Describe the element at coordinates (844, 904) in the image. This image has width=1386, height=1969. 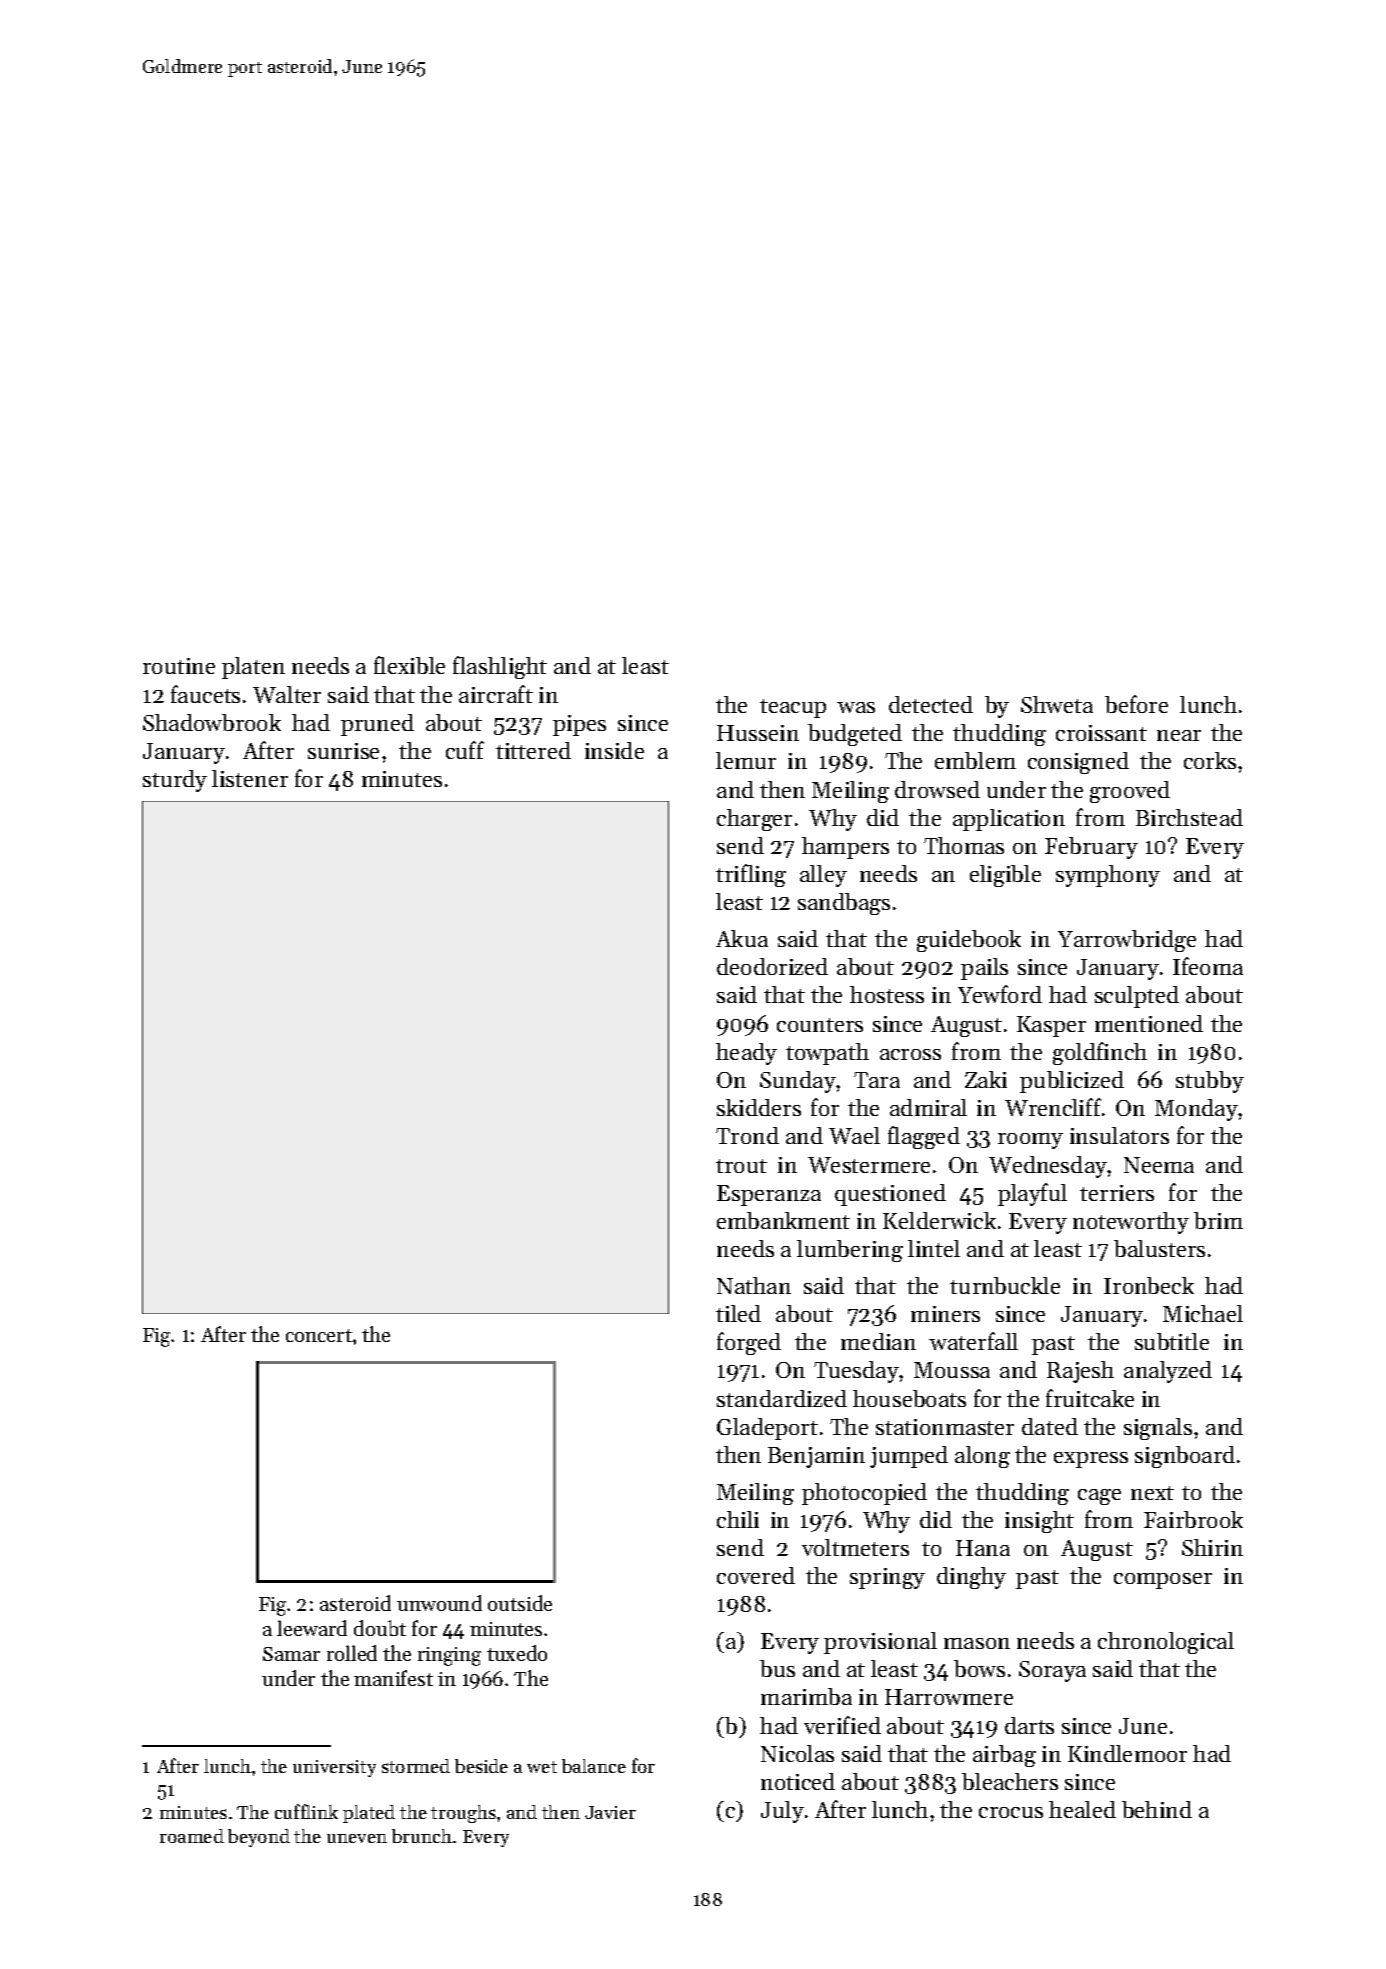
I see `sandbags` at that location.
